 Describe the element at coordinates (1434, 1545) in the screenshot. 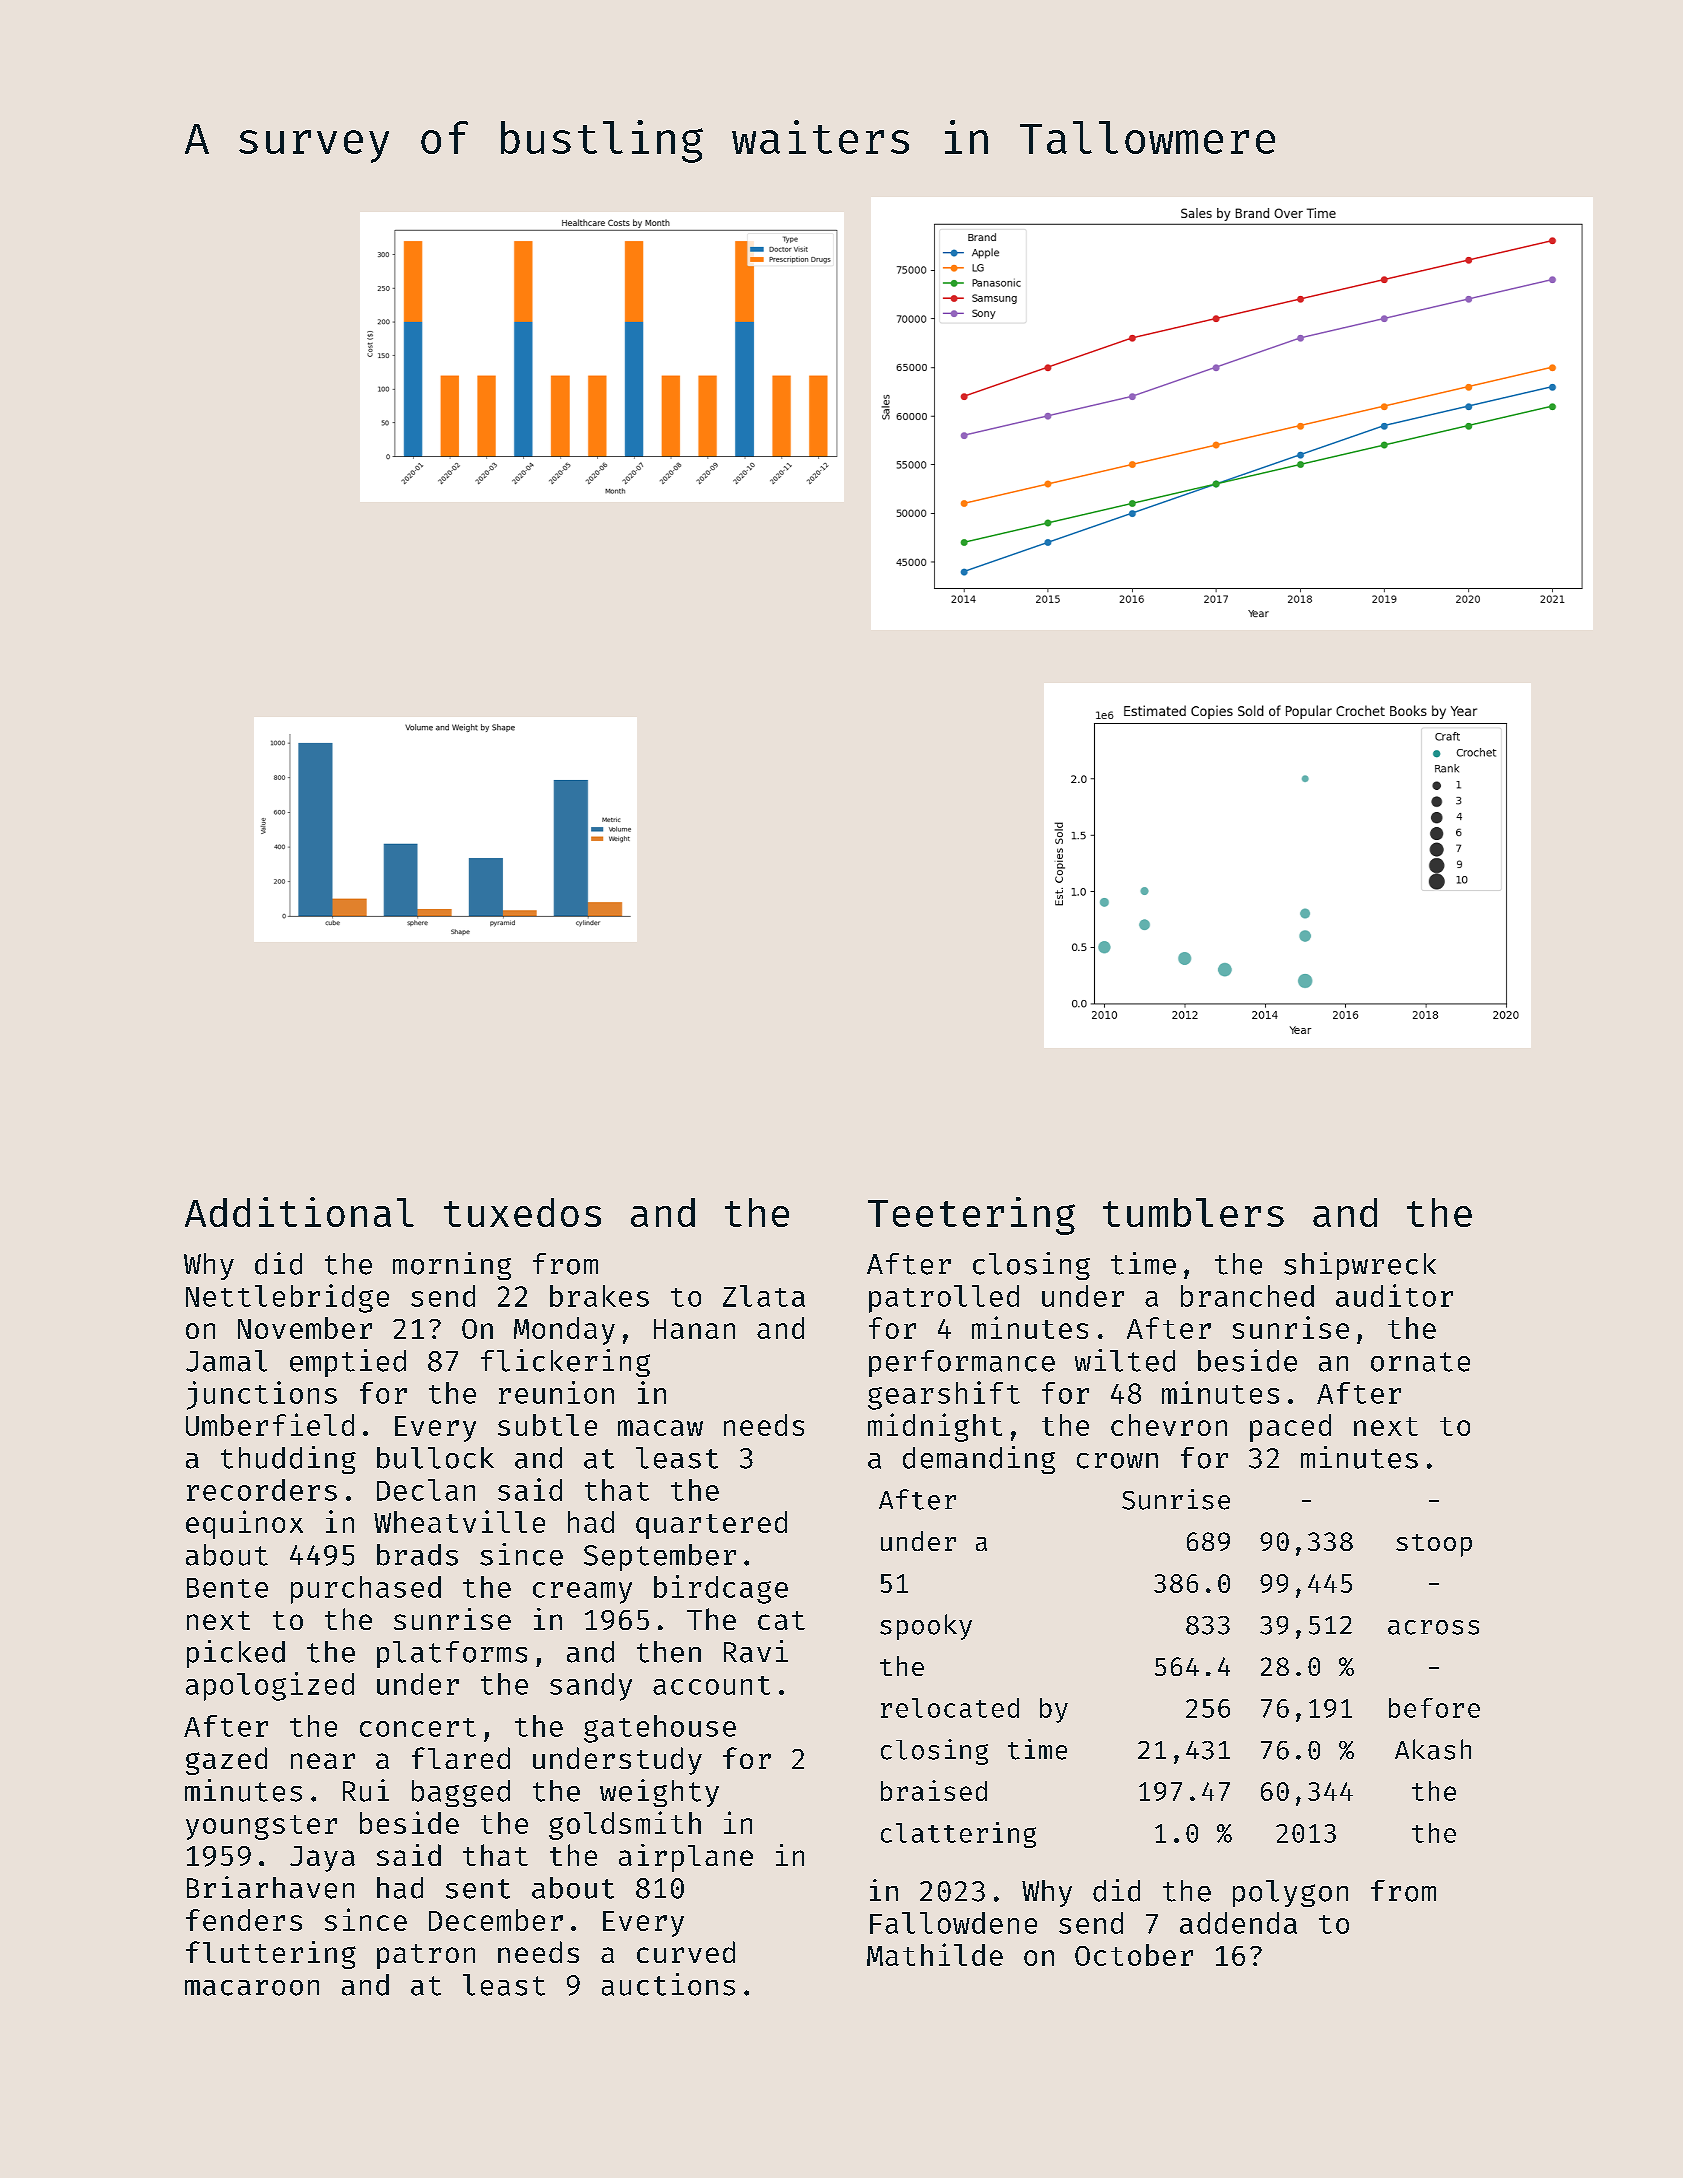

I see `stoop` at that location.
